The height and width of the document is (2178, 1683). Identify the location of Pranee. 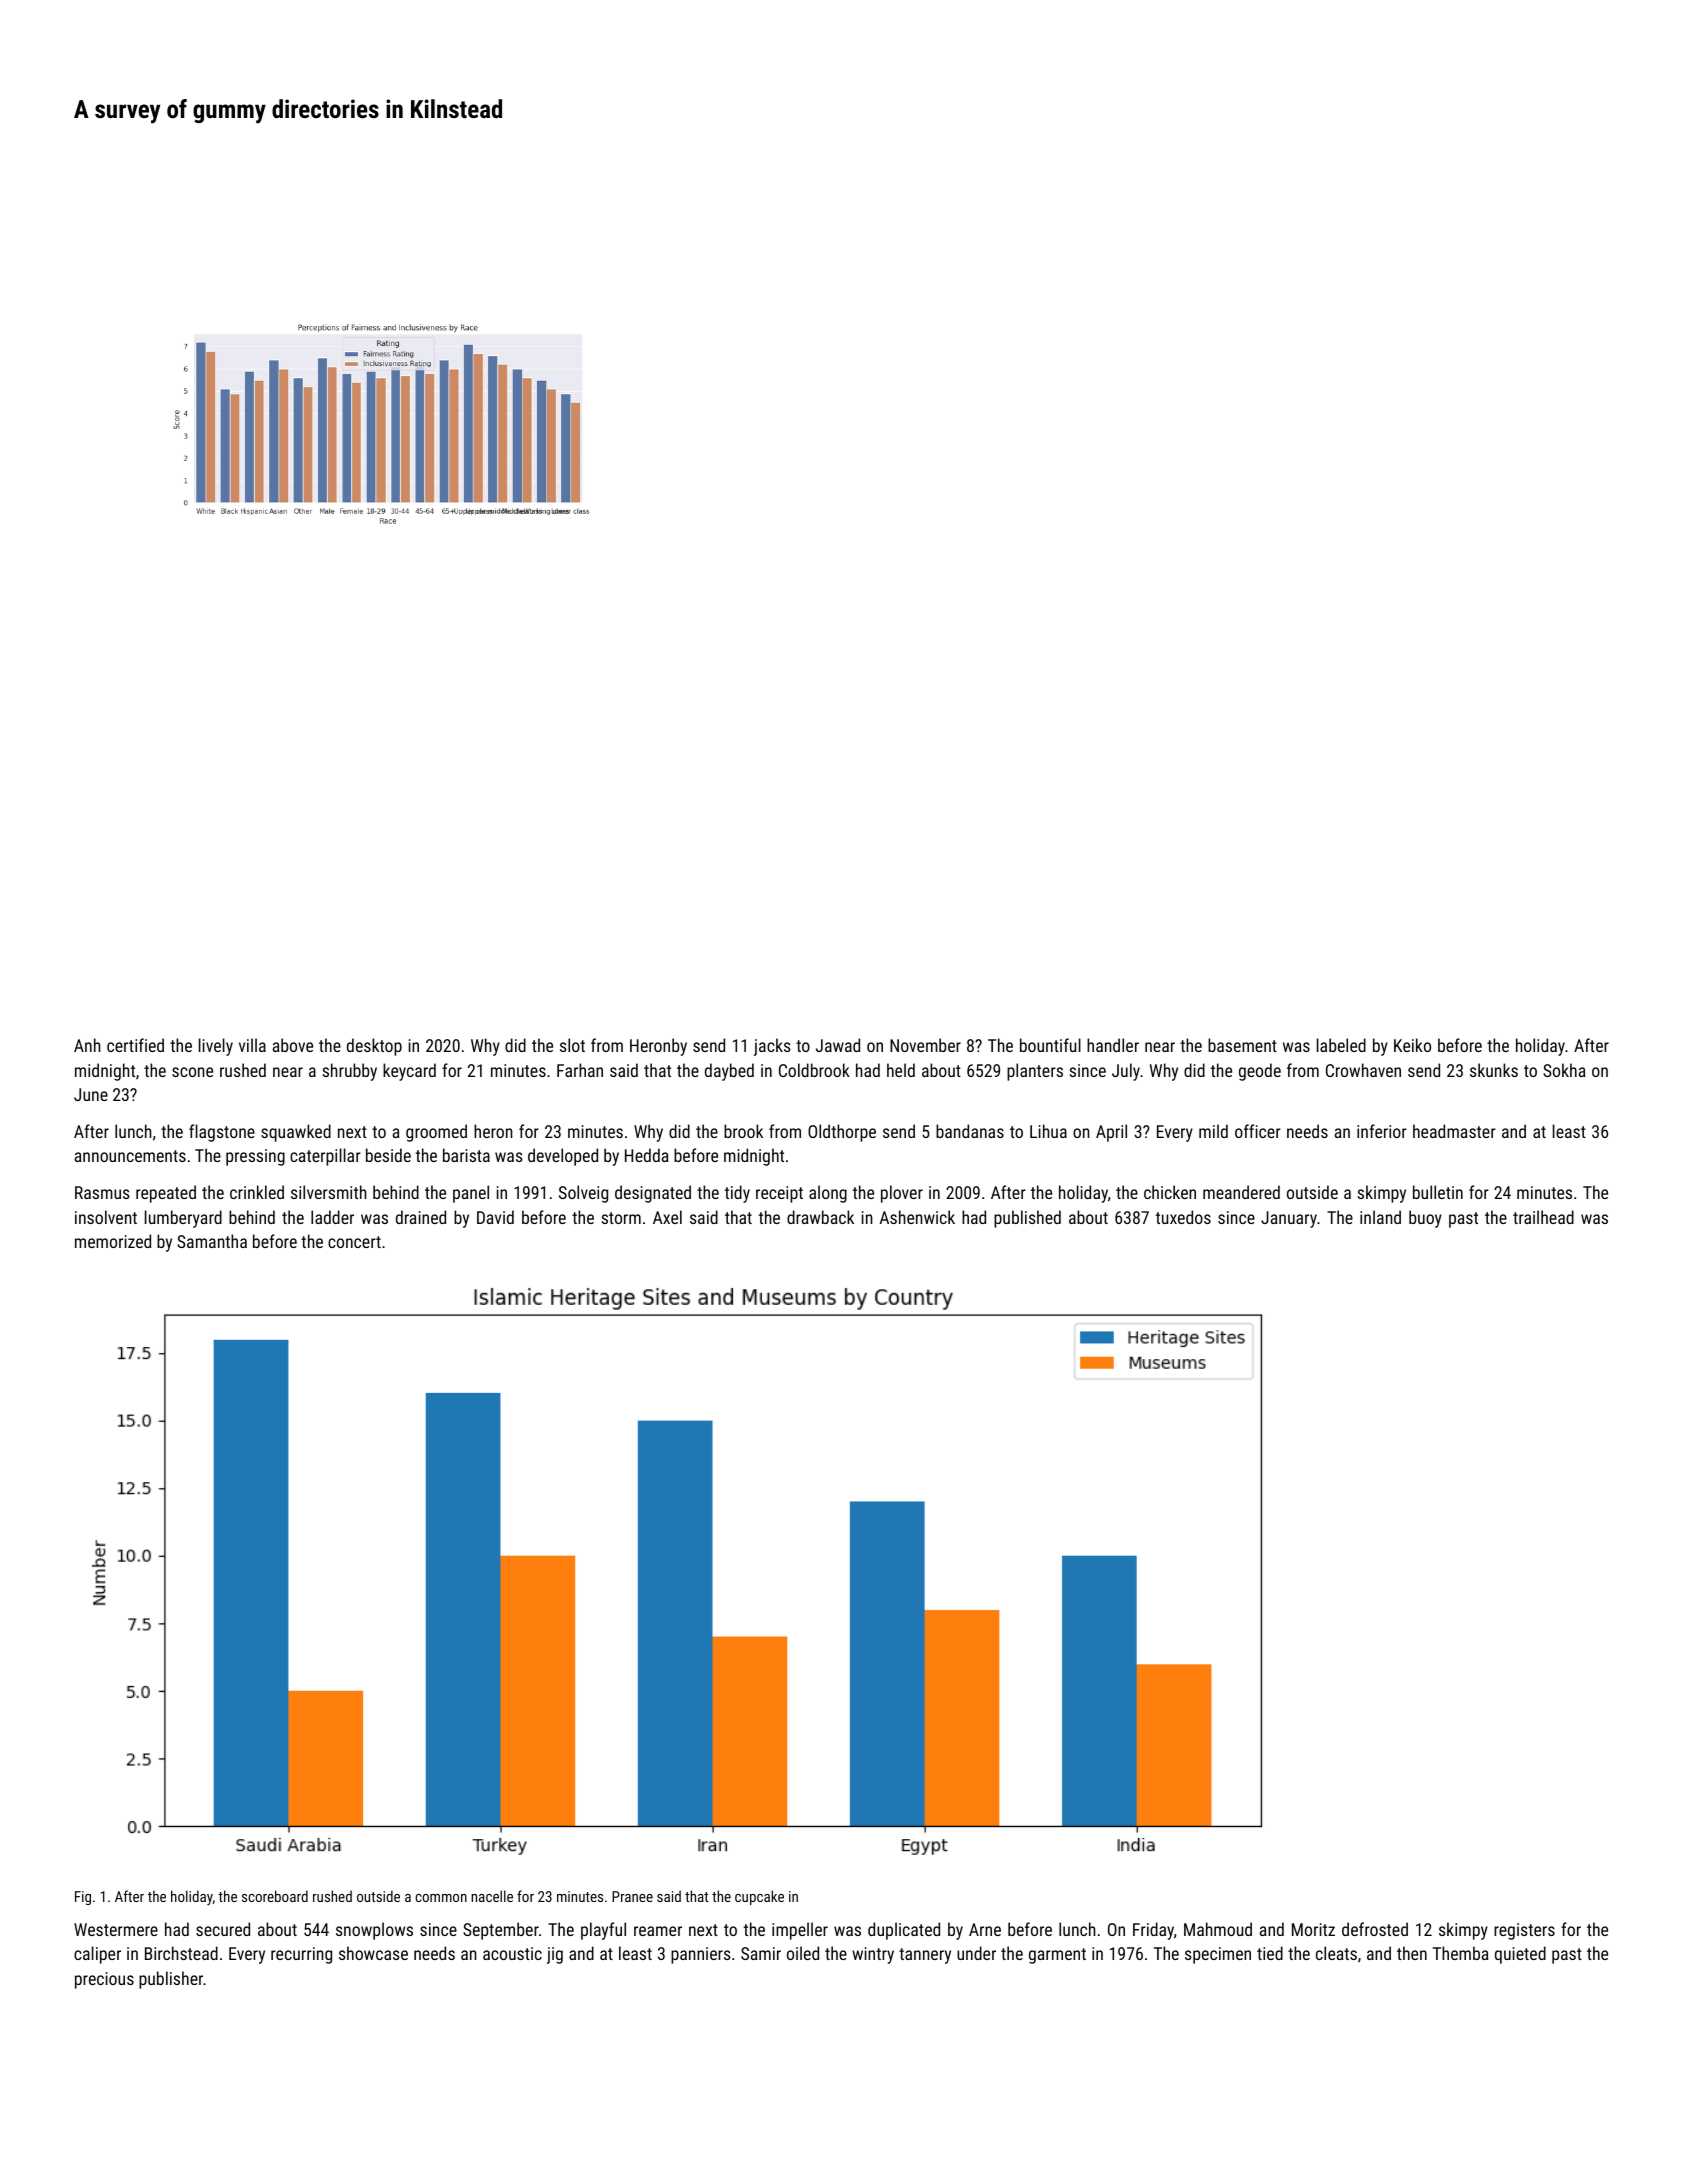
(632, 1896).
